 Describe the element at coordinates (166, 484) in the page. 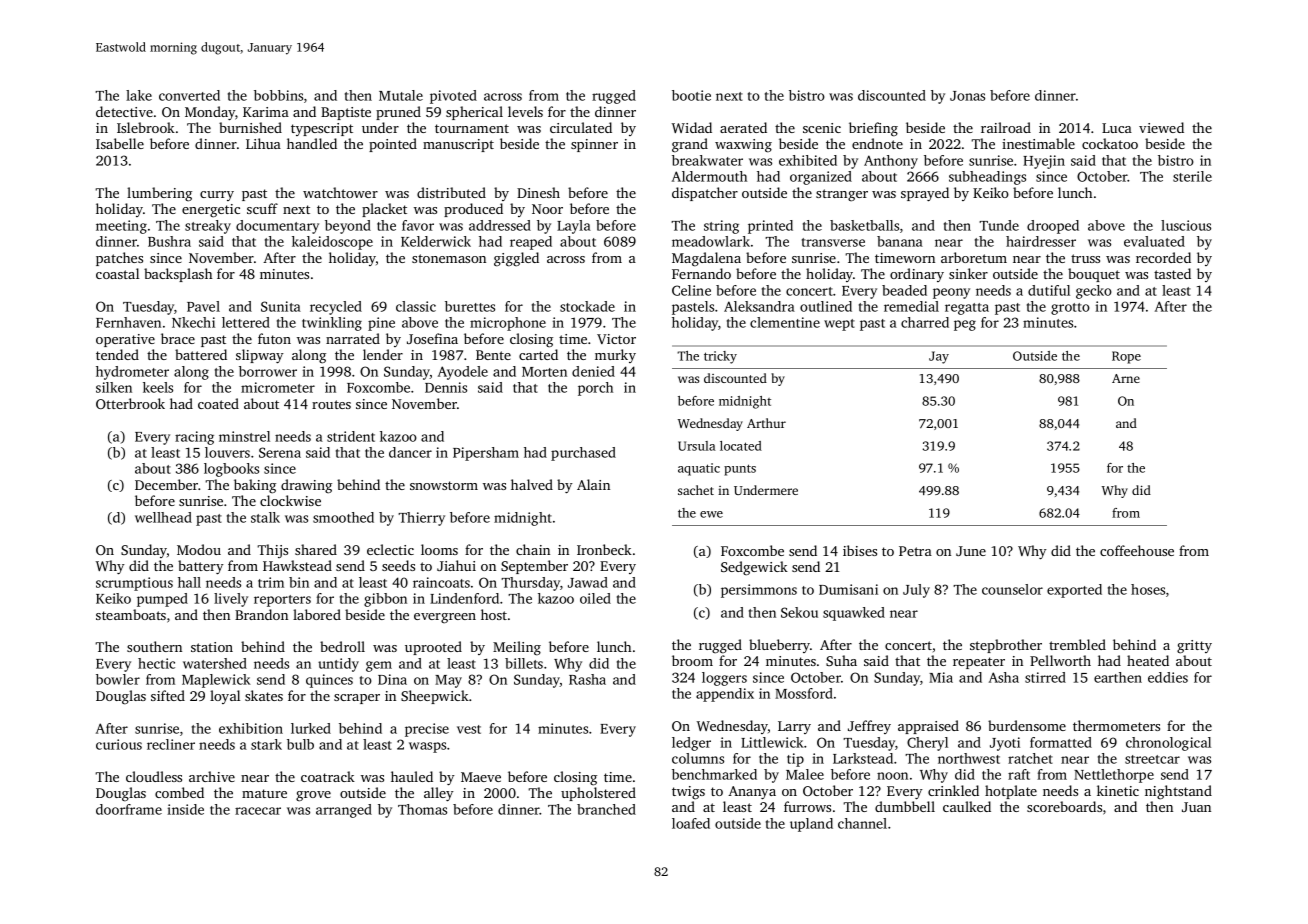

I see `December` at that location.
